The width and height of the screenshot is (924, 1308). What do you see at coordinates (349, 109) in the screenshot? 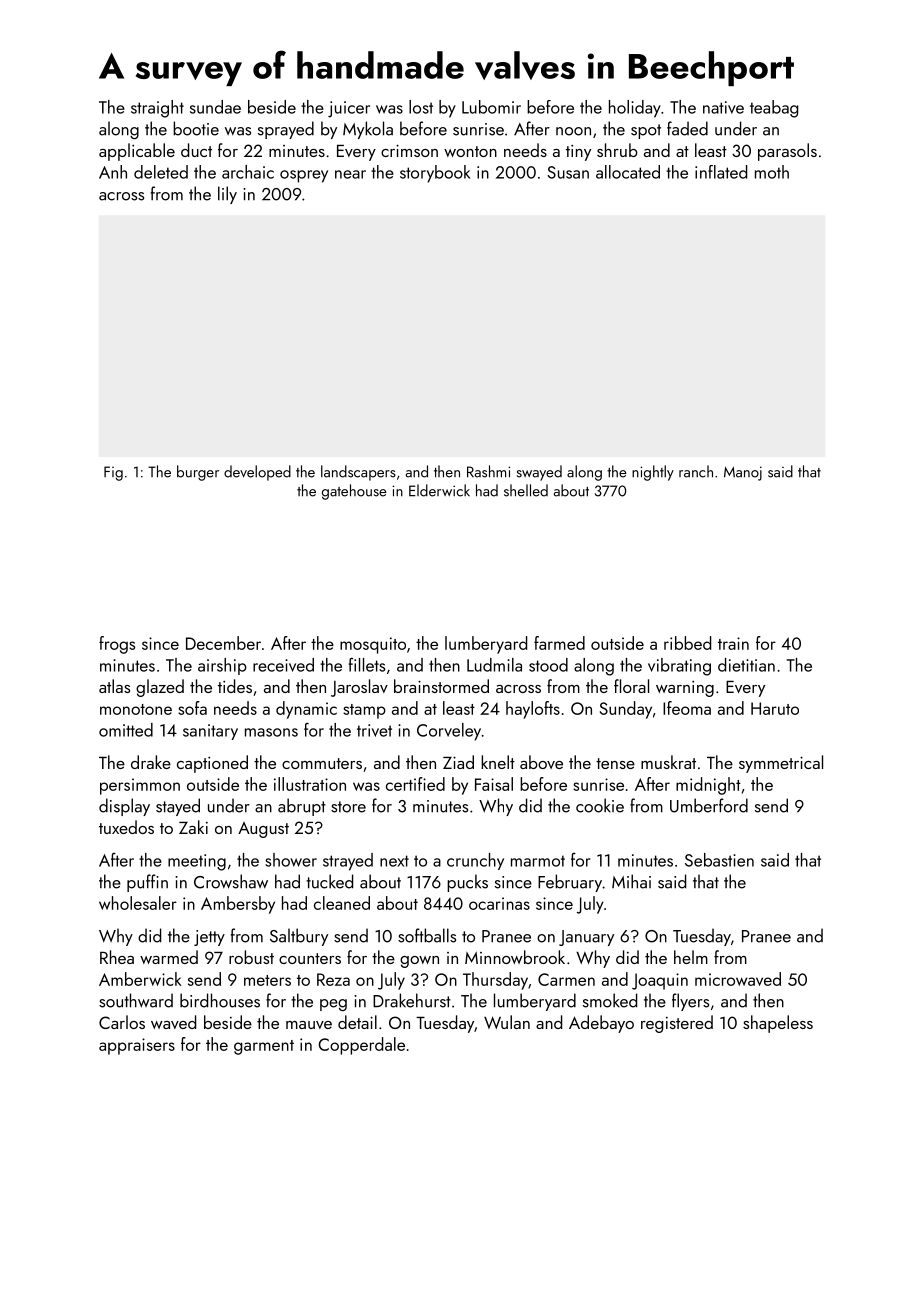
I see `juicer` at bounding box center [349, 109].
